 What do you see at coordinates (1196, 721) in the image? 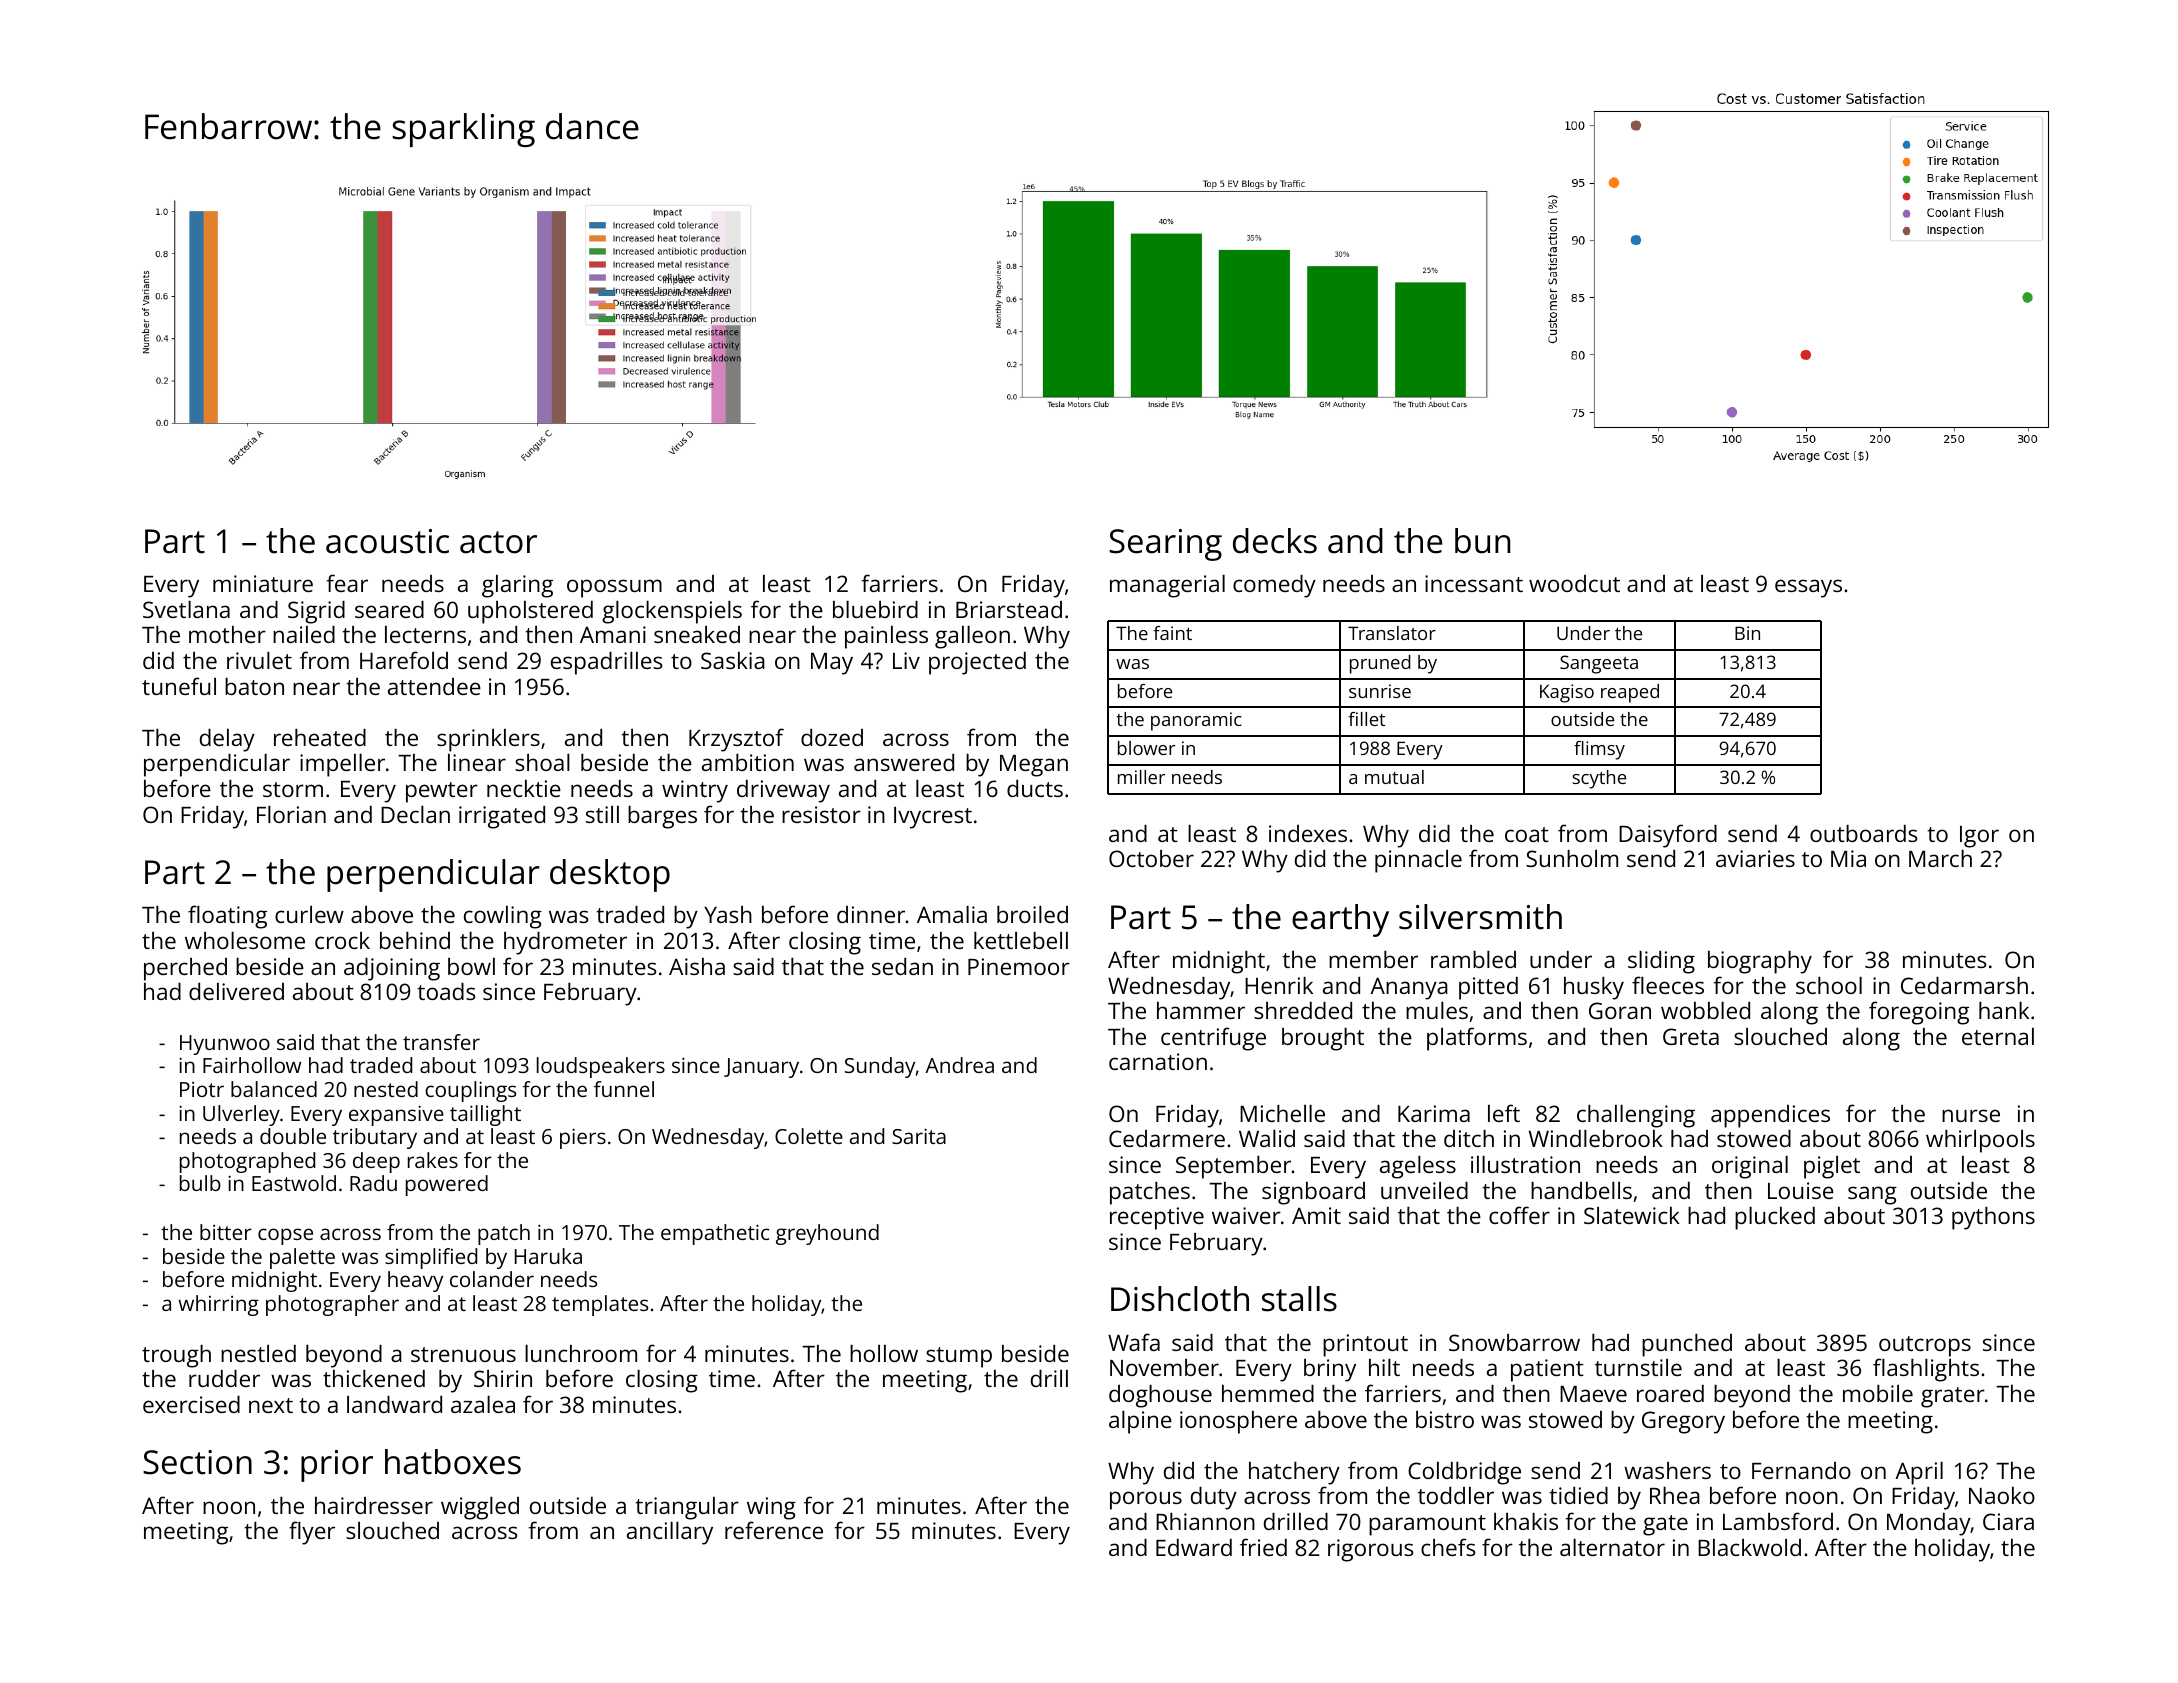
I see `panoramic` at bounding box center [1196, 721].
